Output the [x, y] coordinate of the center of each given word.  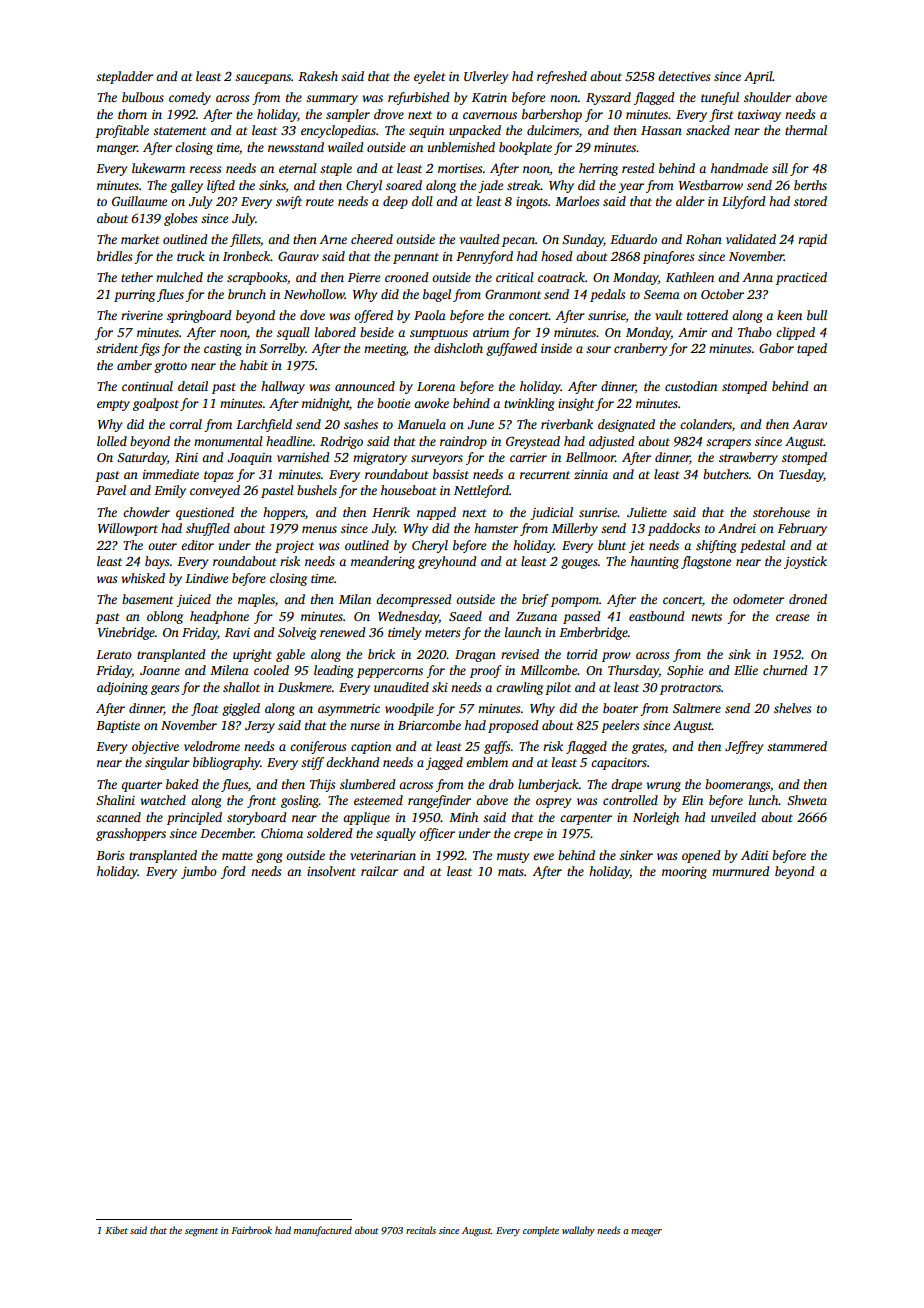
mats [511, 872]
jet [637, 547]
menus [319, 529]
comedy [190, 98]
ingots [532, 203]
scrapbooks [257, 278]
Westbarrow [711, 185]
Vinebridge [126, 633]
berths [810, 185]
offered [373, 316]
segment [201, 1232]
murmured [741, 871]
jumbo [199, 872]
